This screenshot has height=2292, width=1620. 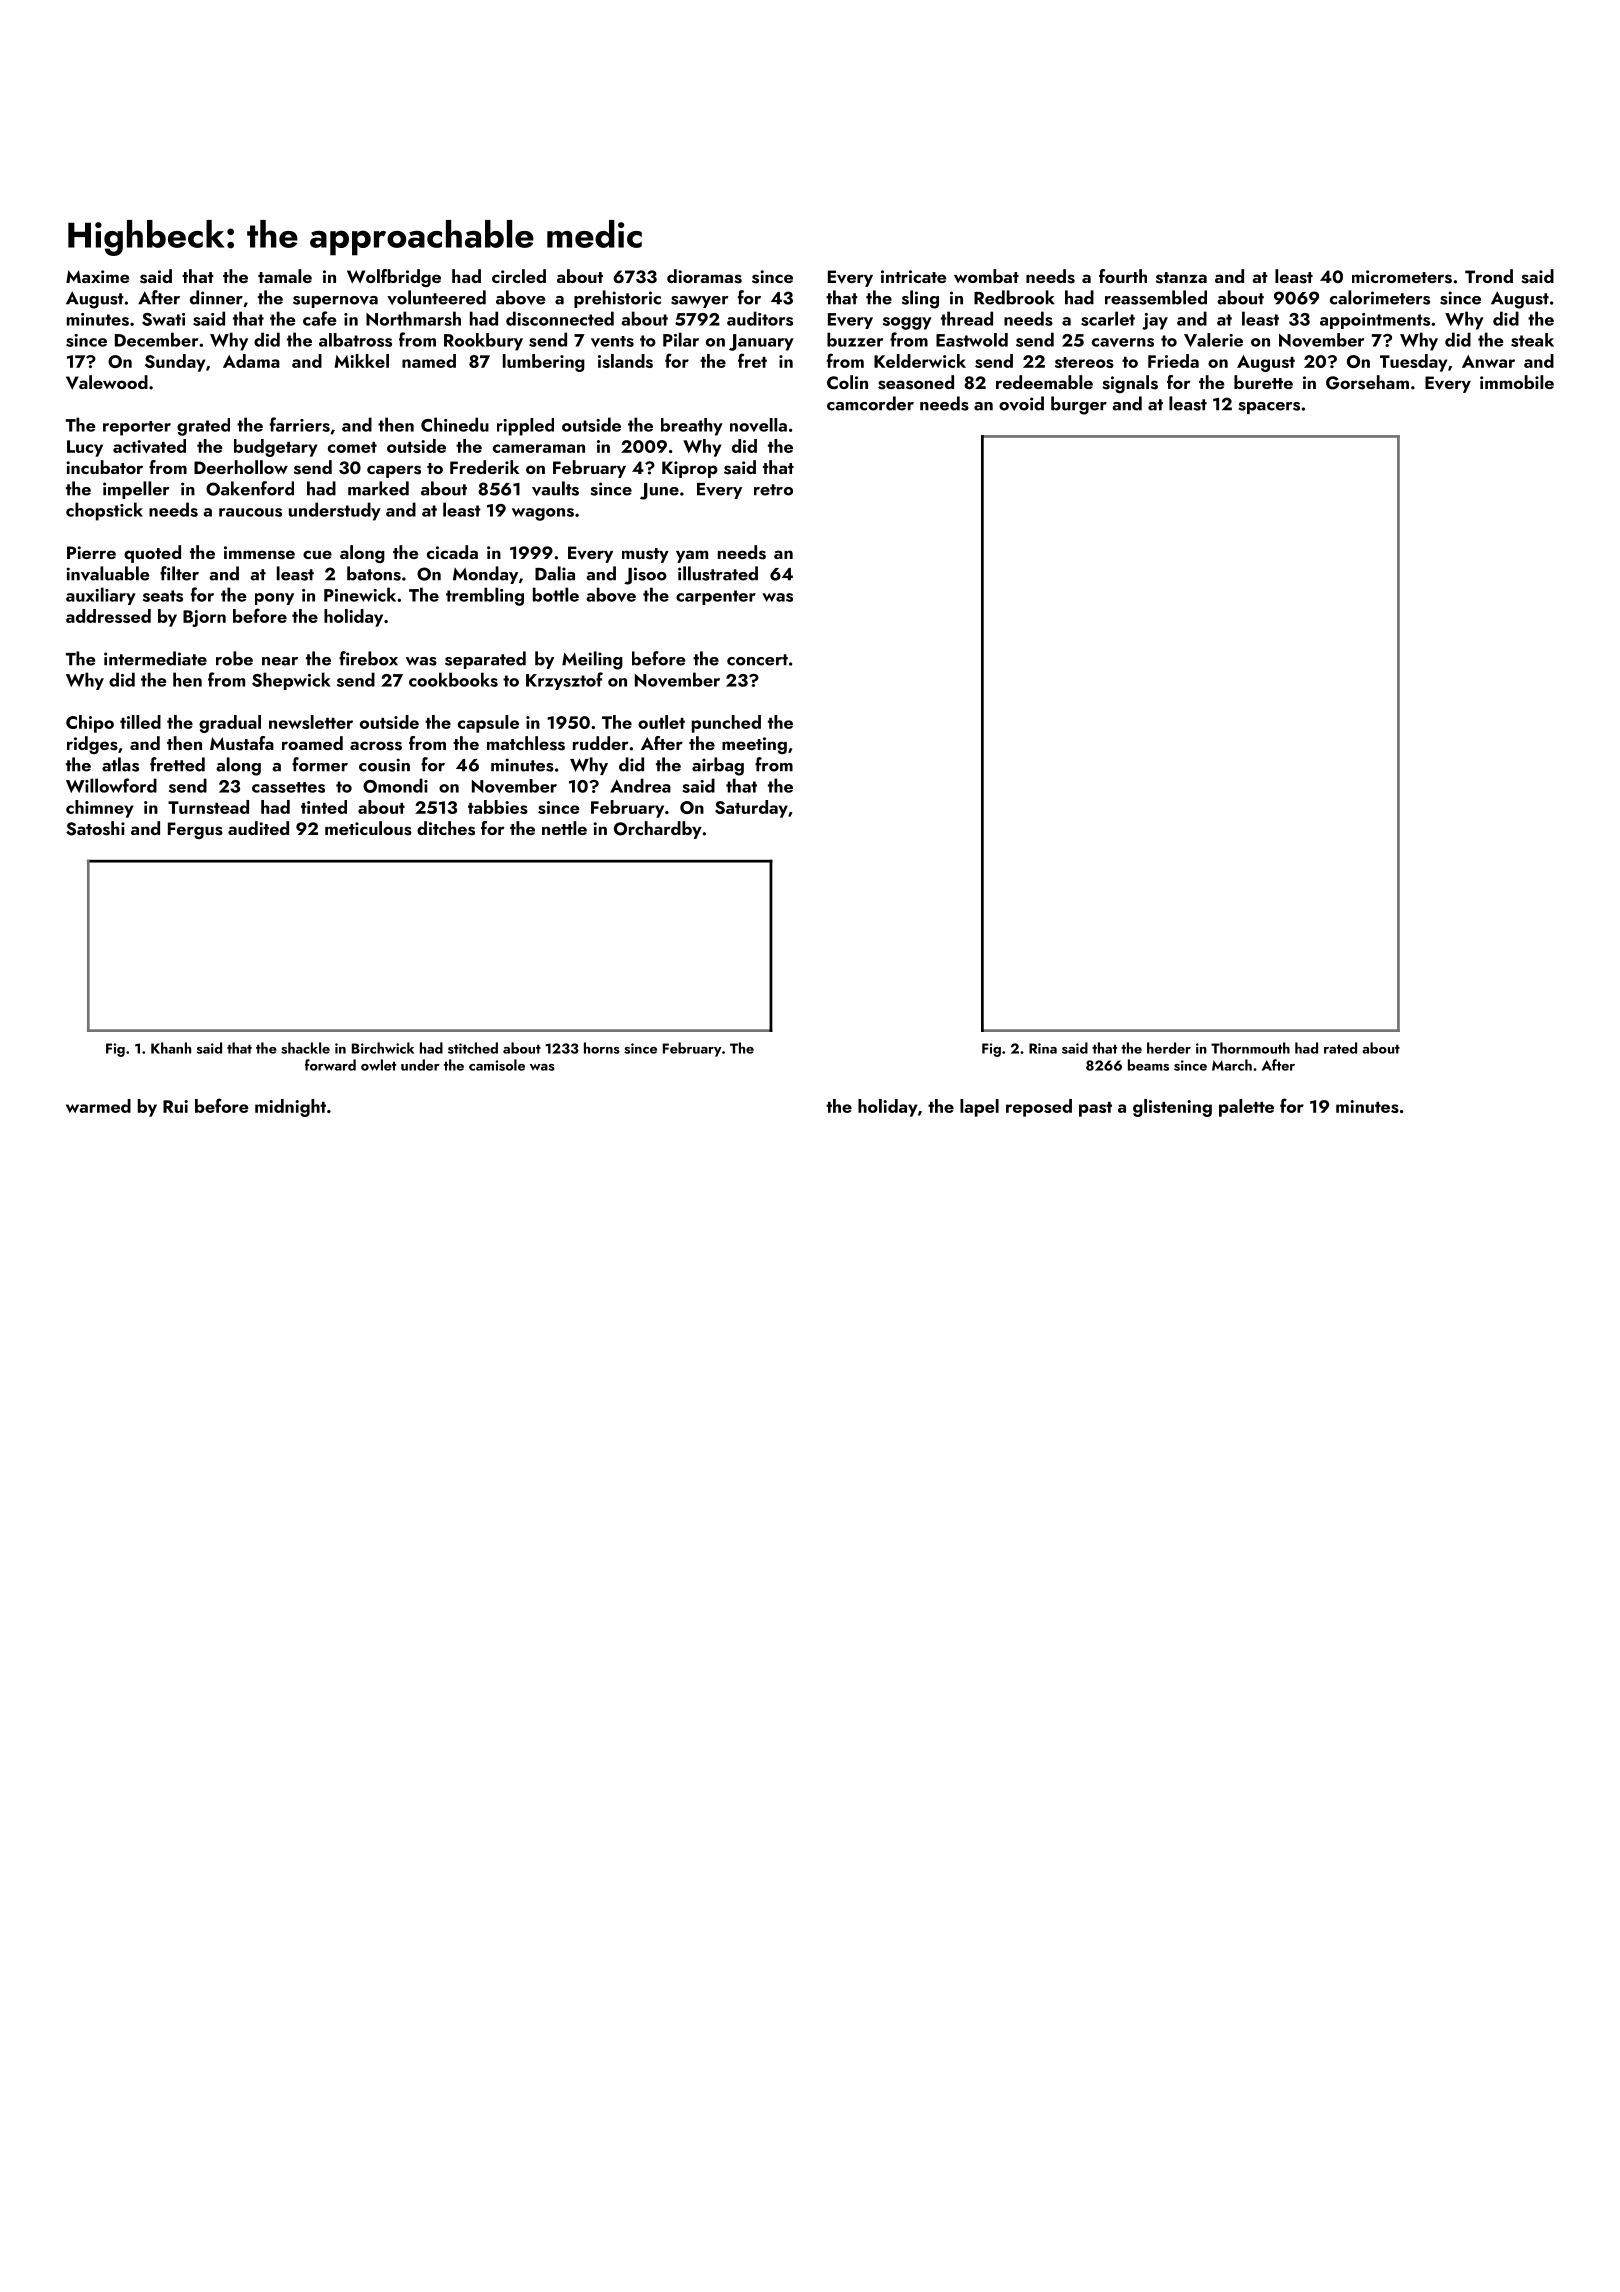 What do you see at coordinates (1402, 277) in the screenshot?
I see `micrometers` at bounding box center [1402, 277].
